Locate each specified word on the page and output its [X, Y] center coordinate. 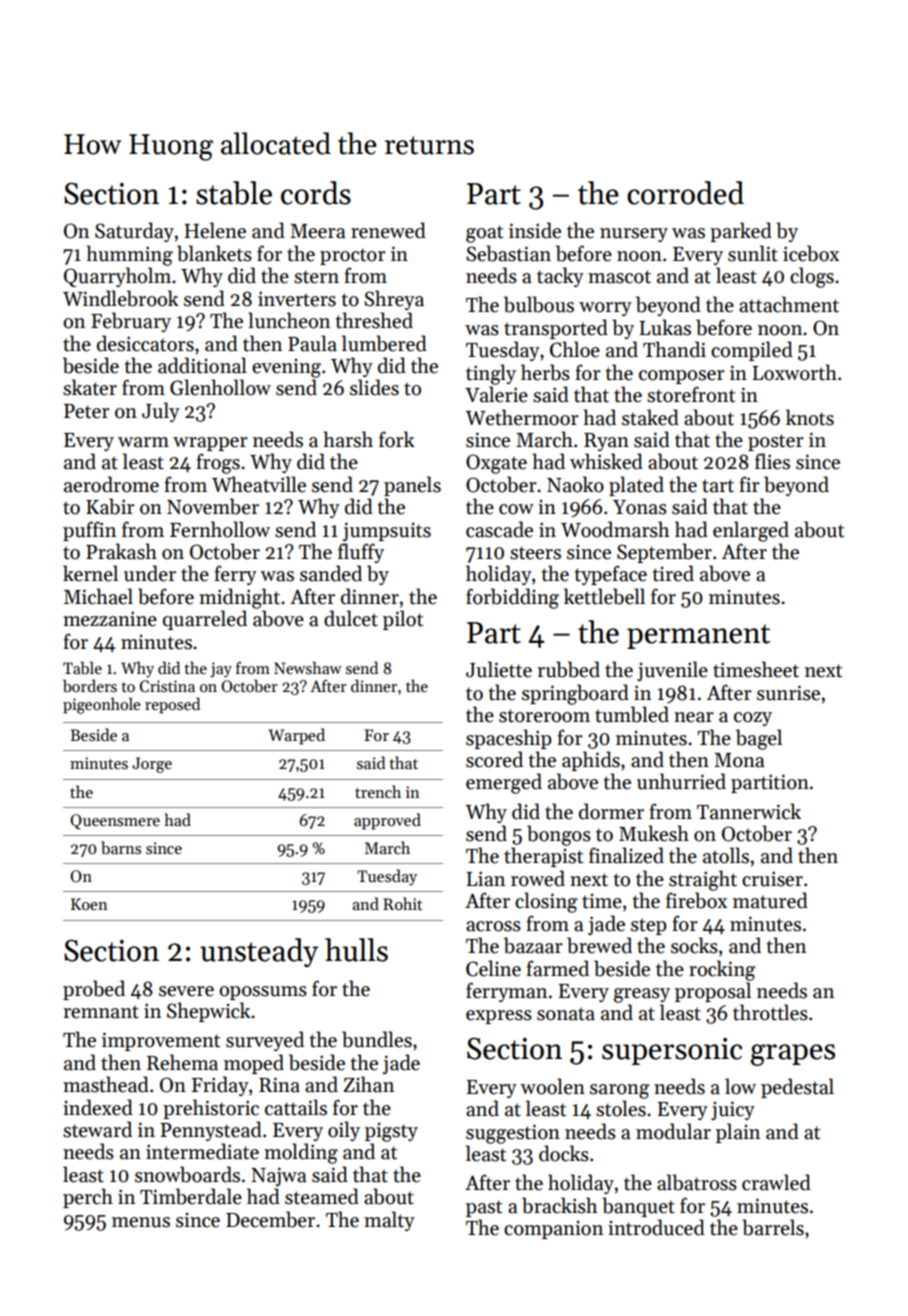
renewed [388, 230]
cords [316, 193]
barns [121, 847]
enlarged [751, 531]
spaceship [509, 739]
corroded [685, 193]
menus [141, 1222]
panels [412, 486]
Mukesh [654, 833]
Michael [98, 596]
